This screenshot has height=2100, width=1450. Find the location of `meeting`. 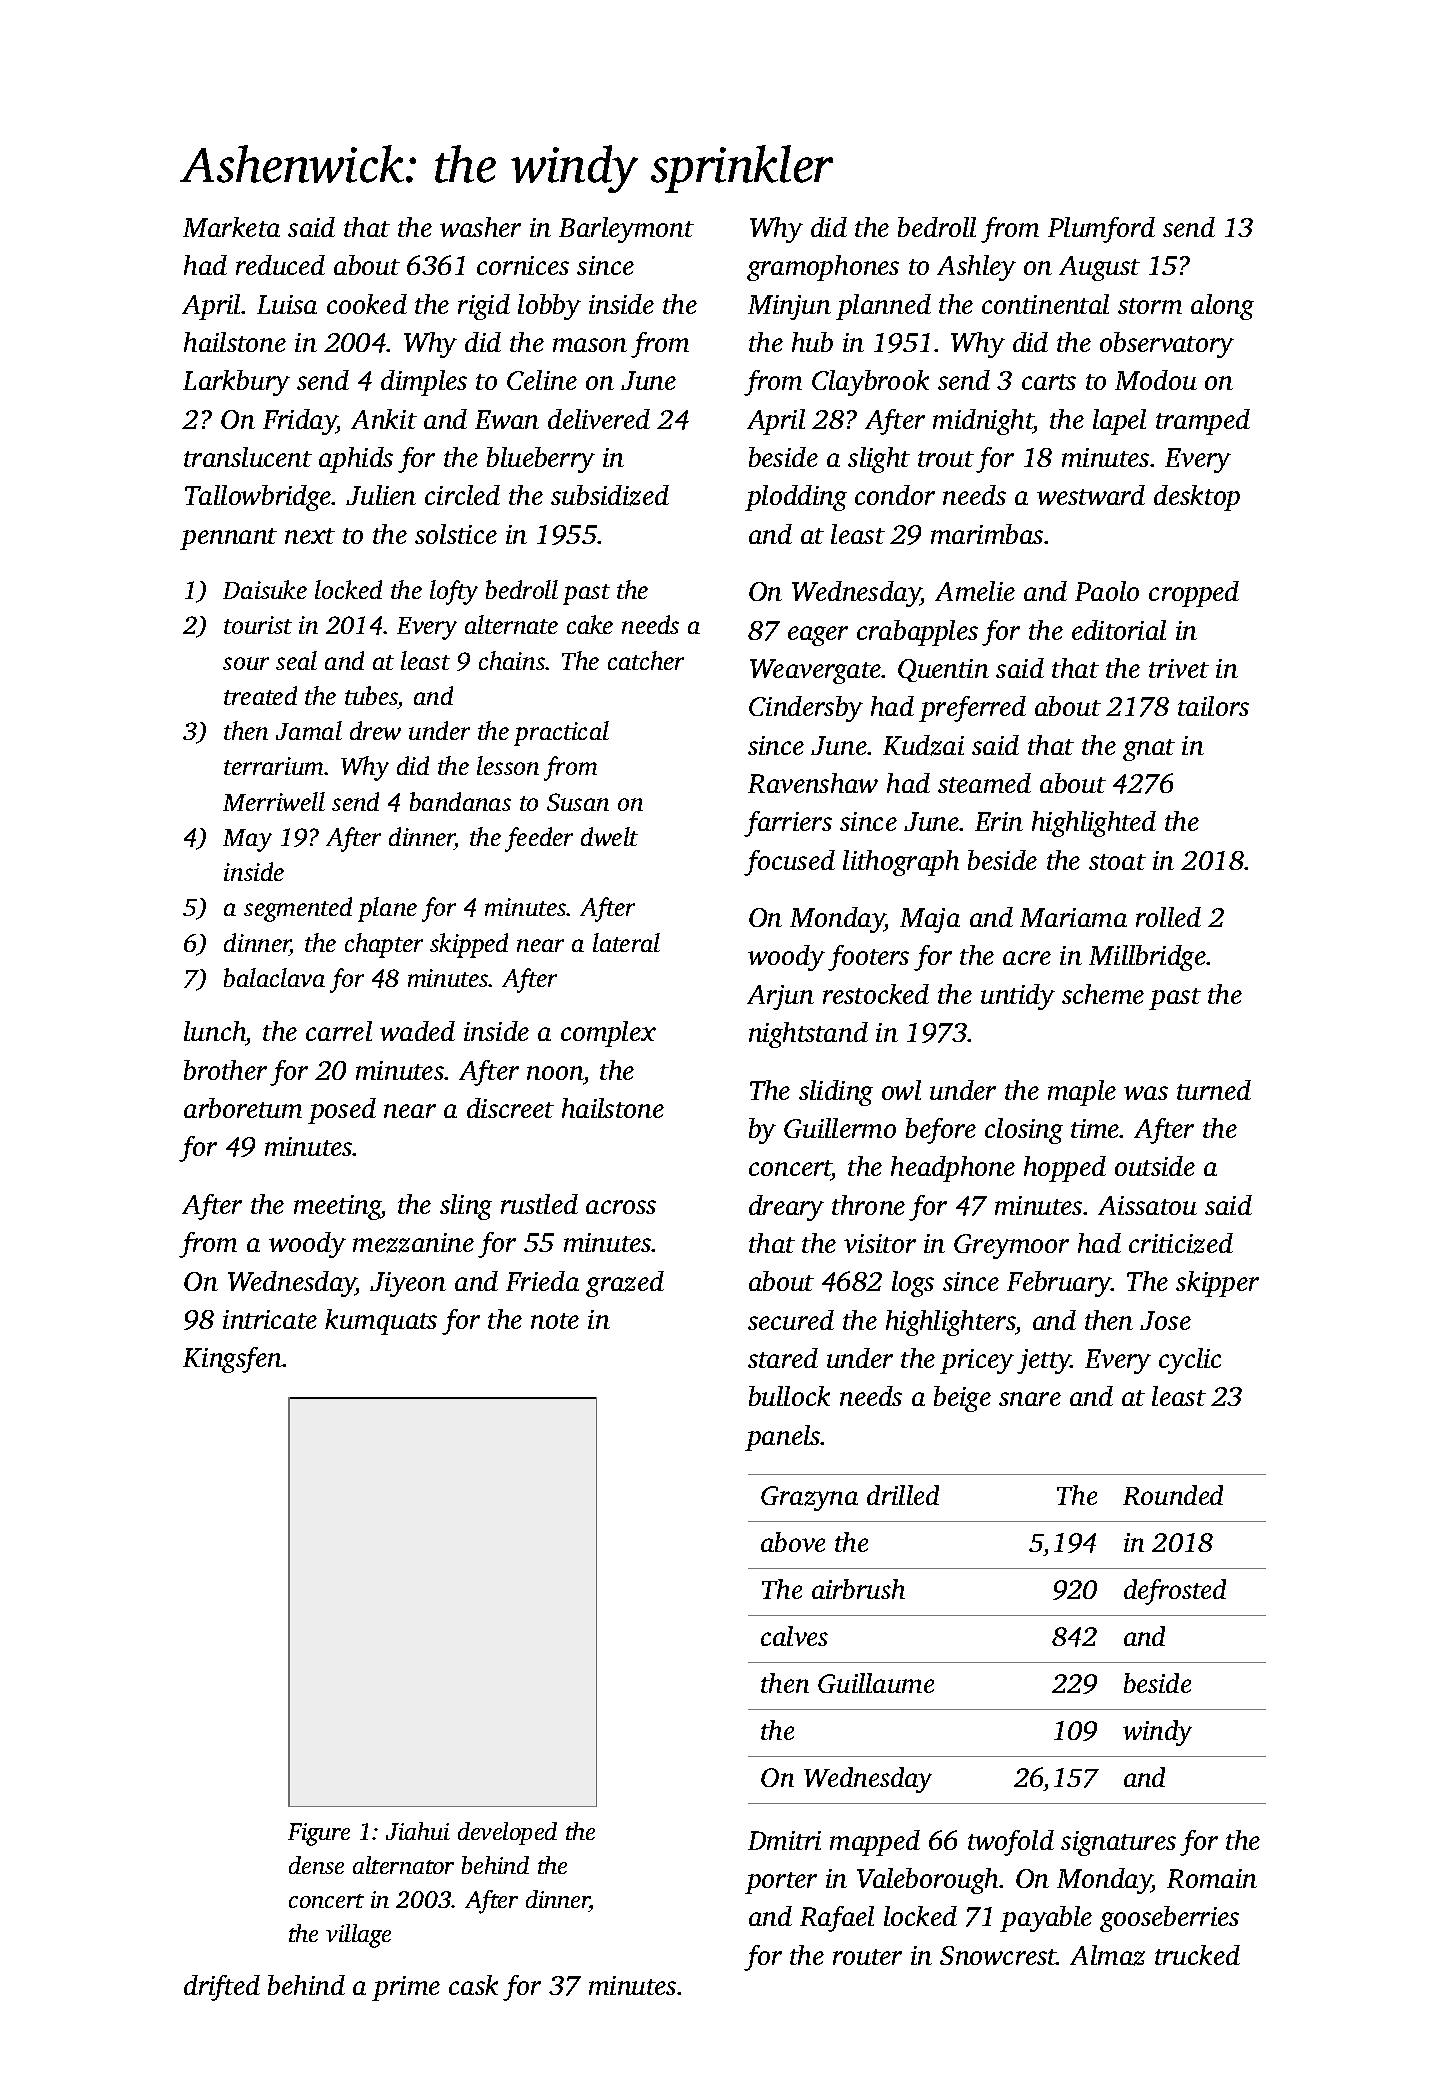

meeting is located at coordinates (337, 1207).
